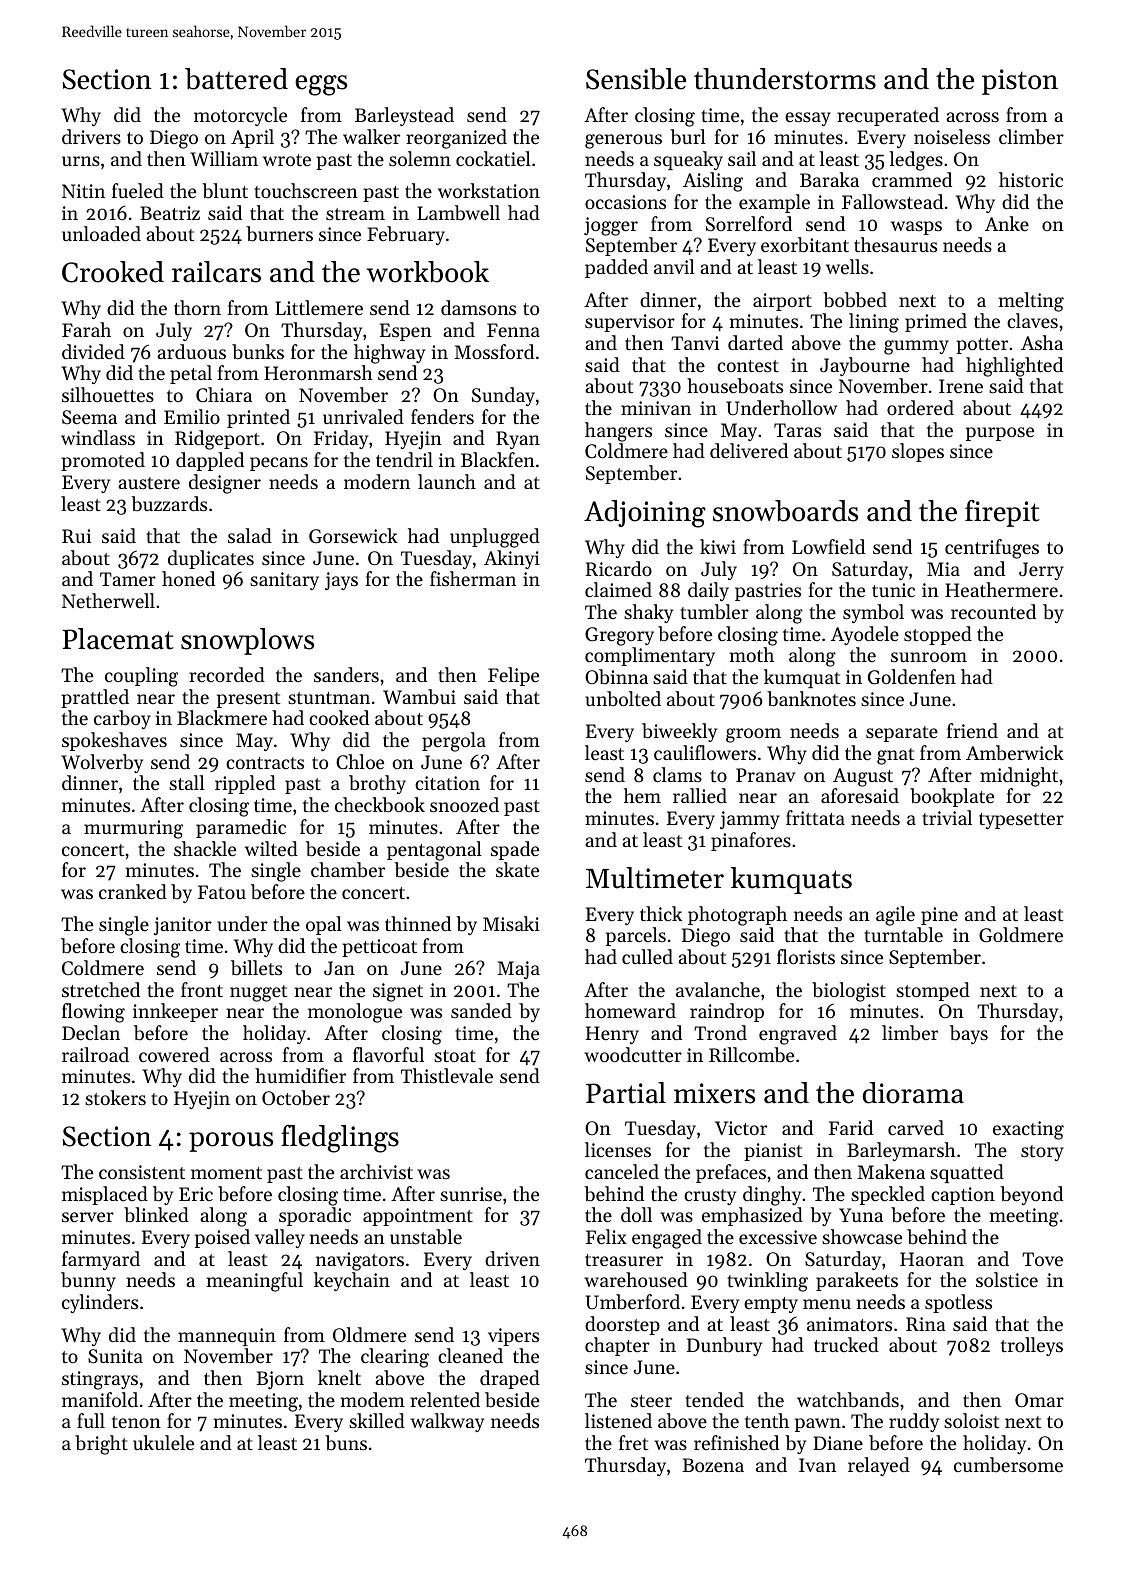 This screenshot has width=1125, height=1591. What do you see at coordinates (765, 775) in the screenshot?
I see `Pranav` at bounding box center [765, 775].
